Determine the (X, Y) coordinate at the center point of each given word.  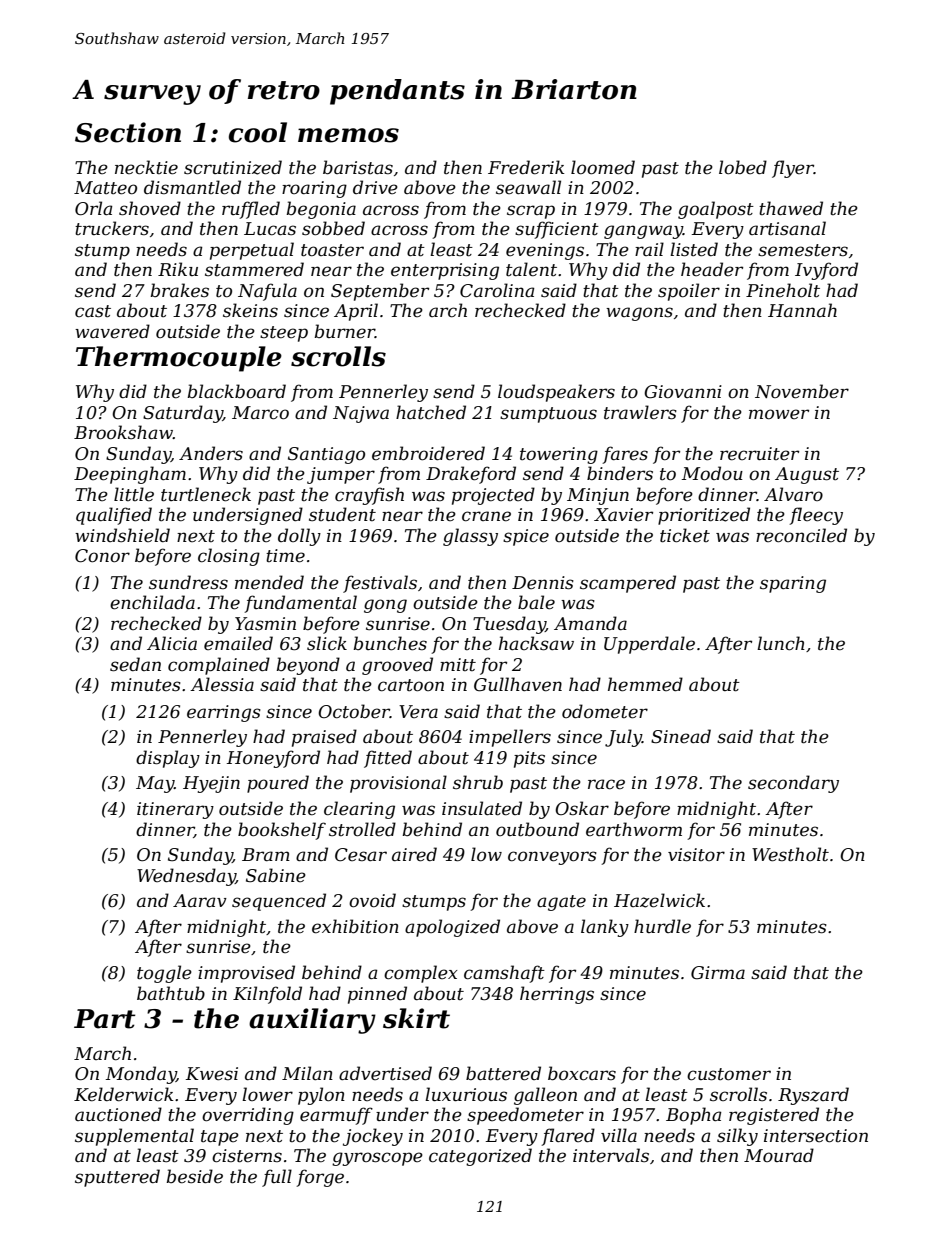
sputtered (117, 1178)
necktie (146, 167)
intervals (611, 1155)
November (802, 391)
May (155, 784)
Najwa (361, 414)
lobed (743, 167)
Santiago (326, 455)
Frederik (526, 167)
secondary (793, 784)
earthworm (634, 829)
